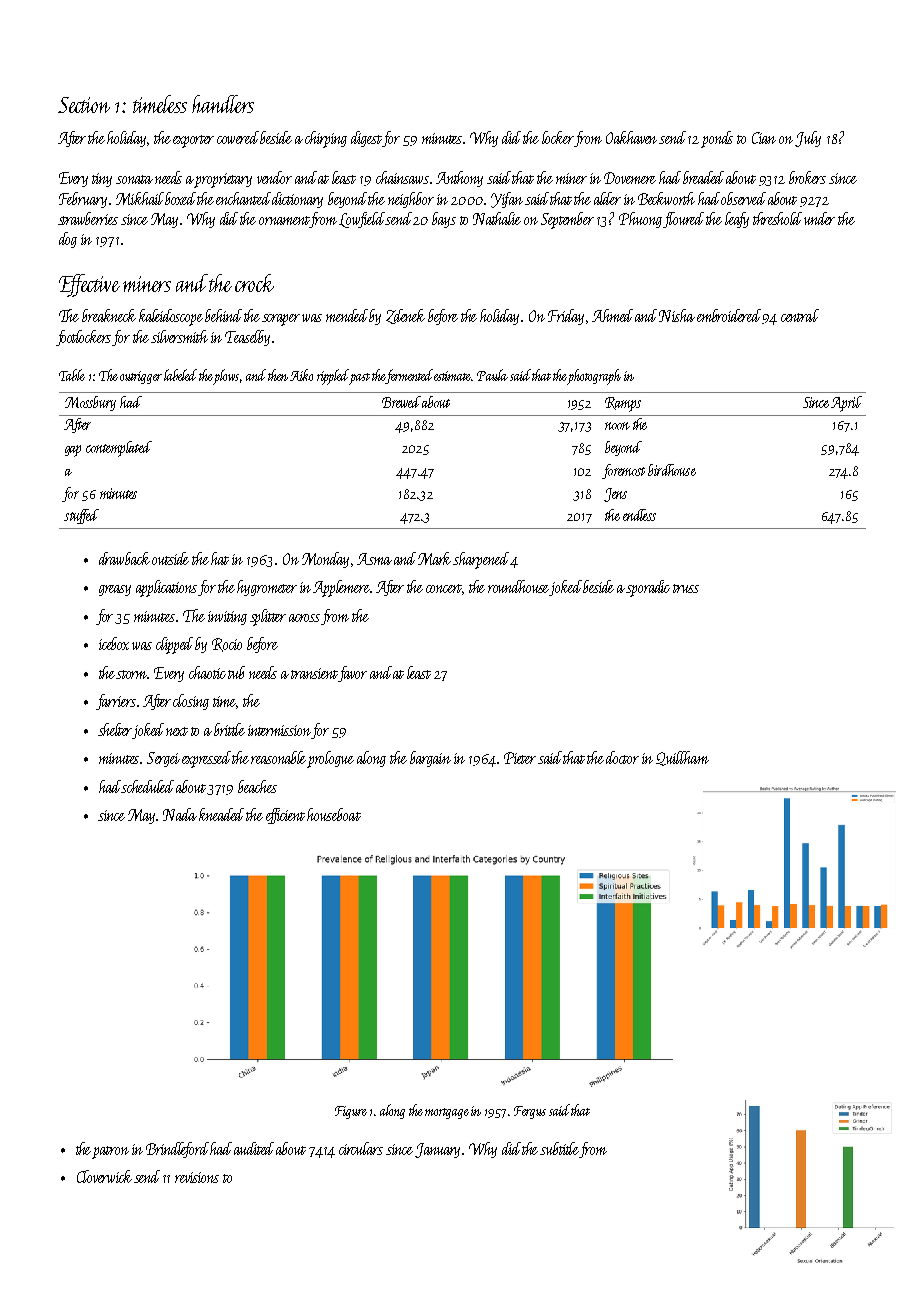 Image resolution: width=924 pixels, height=1308 pixels. What do you see at coordinates (180, 814) in the screenshot?
I see `Nada` at bounding box center [180, 814].
